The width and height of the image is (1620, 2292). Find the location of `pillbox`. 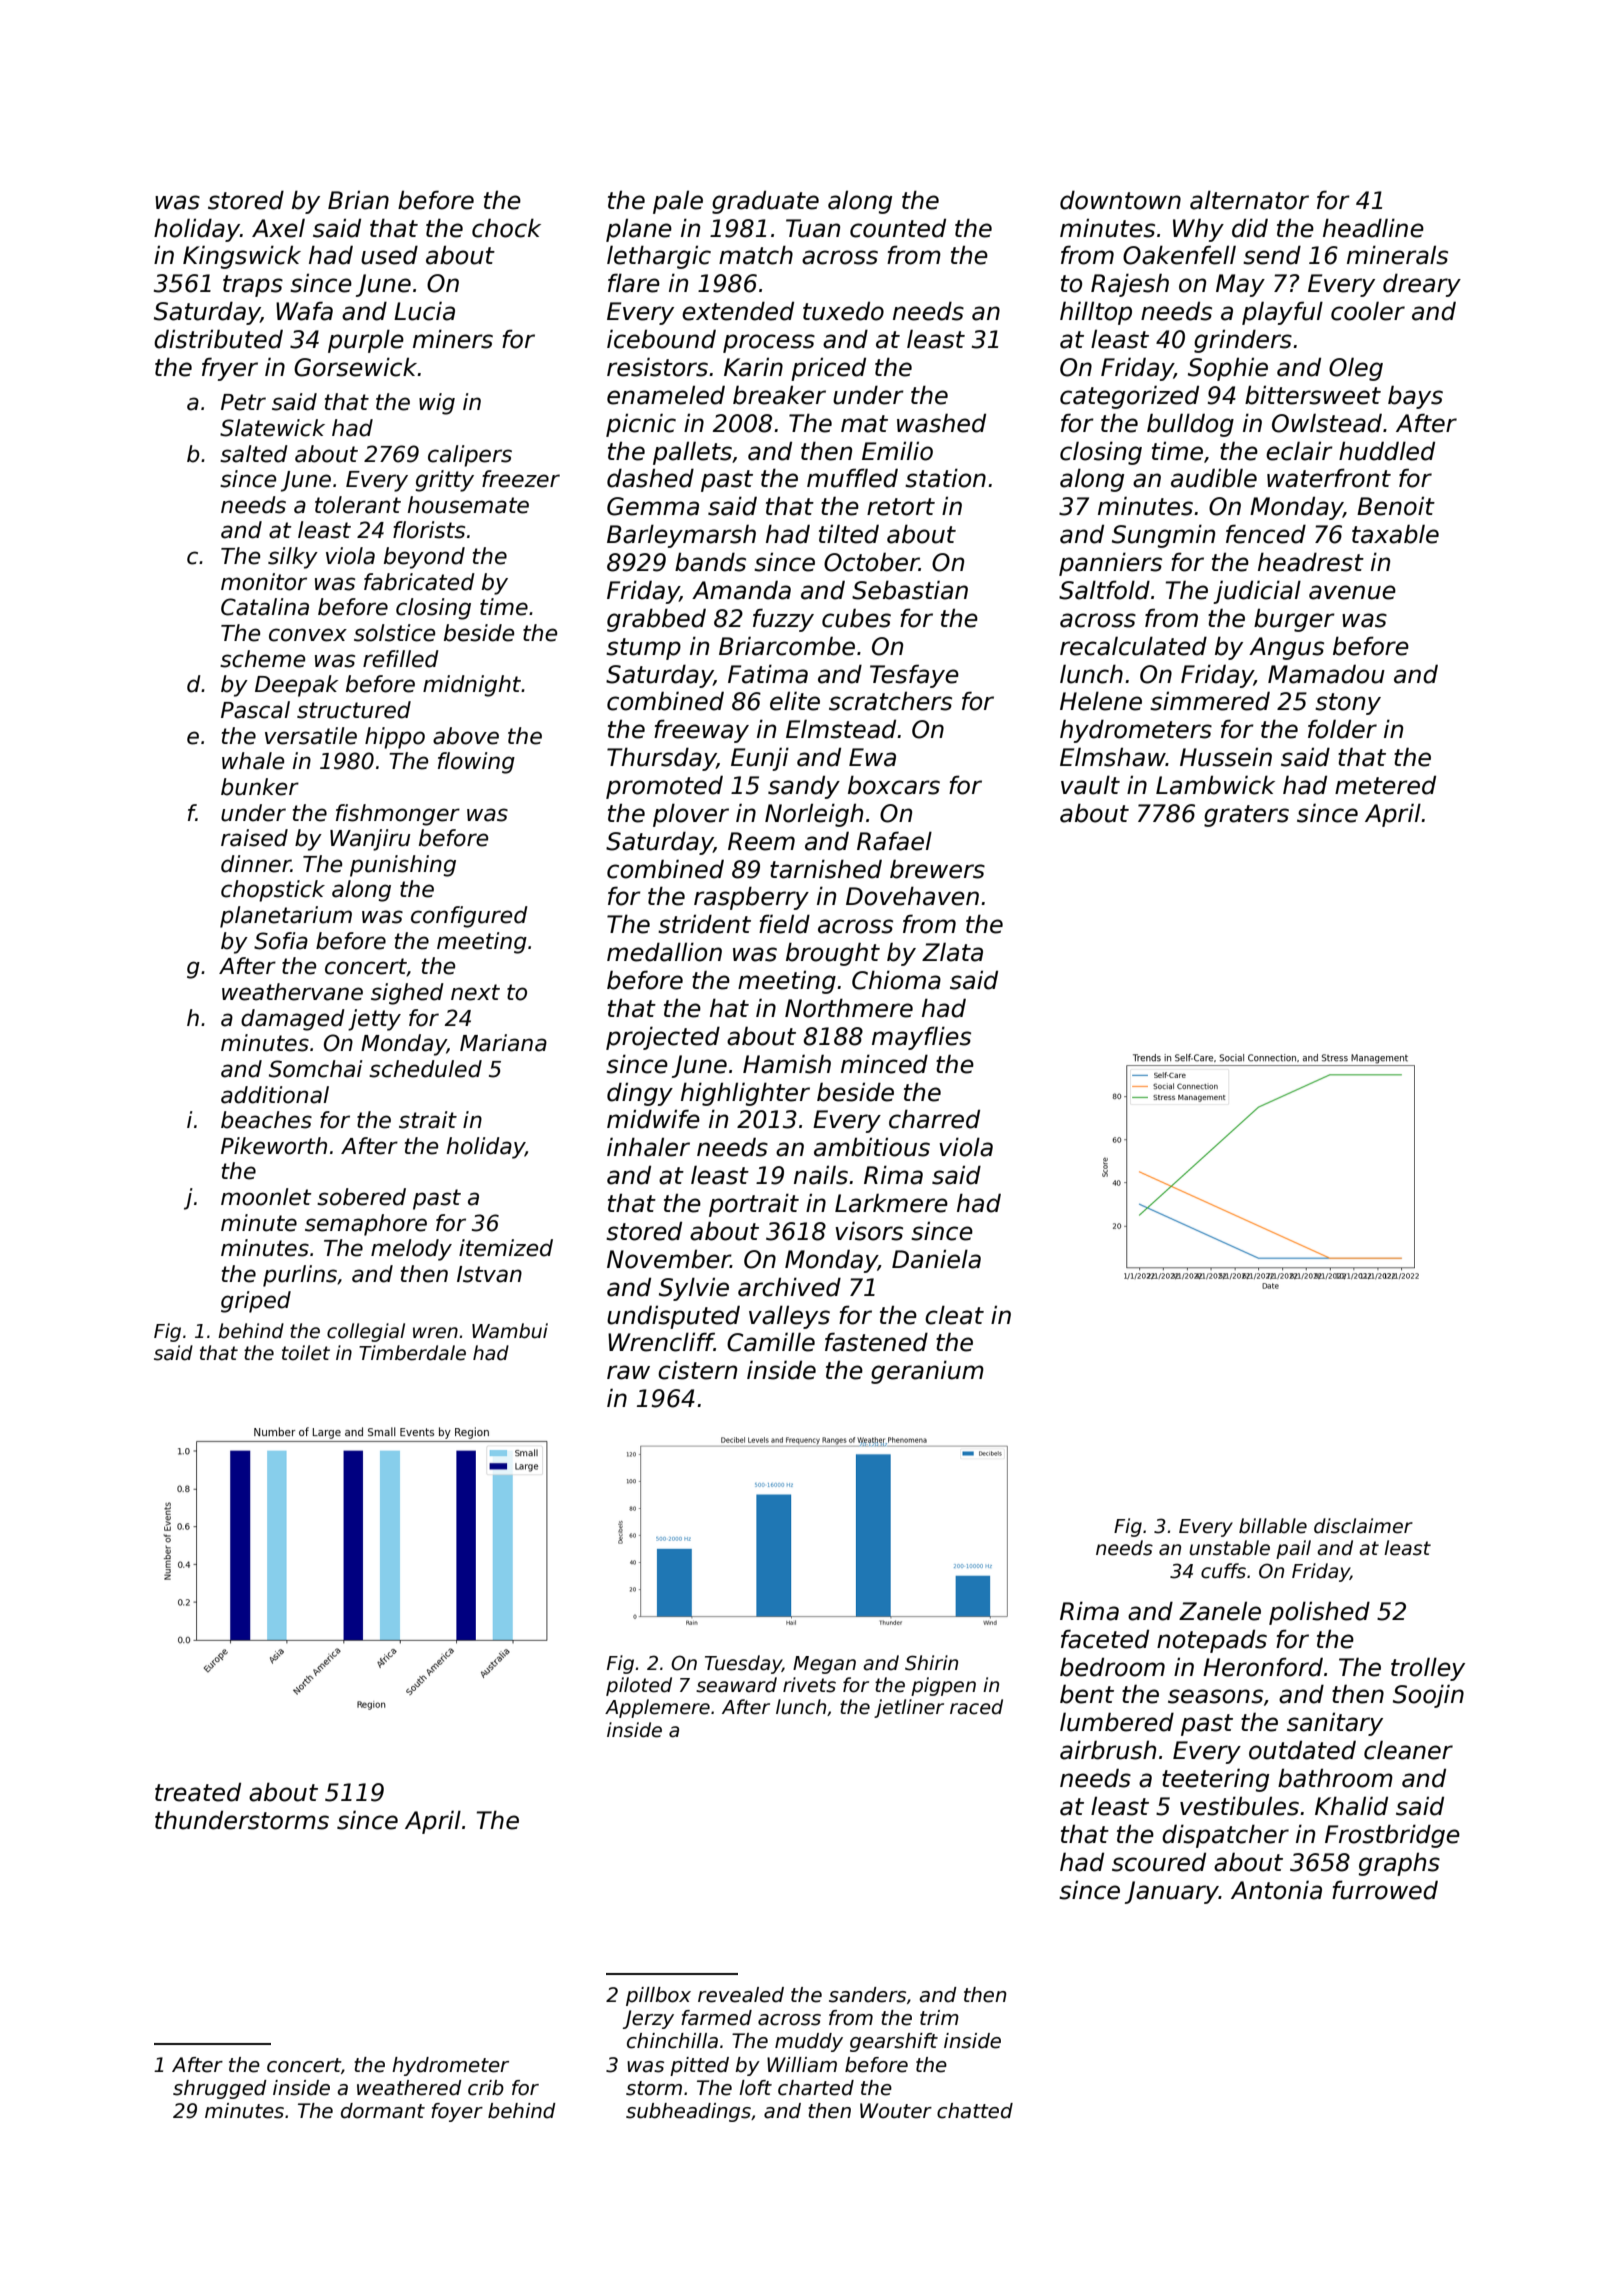

pillbox is located at coordinates (658, 1996).
